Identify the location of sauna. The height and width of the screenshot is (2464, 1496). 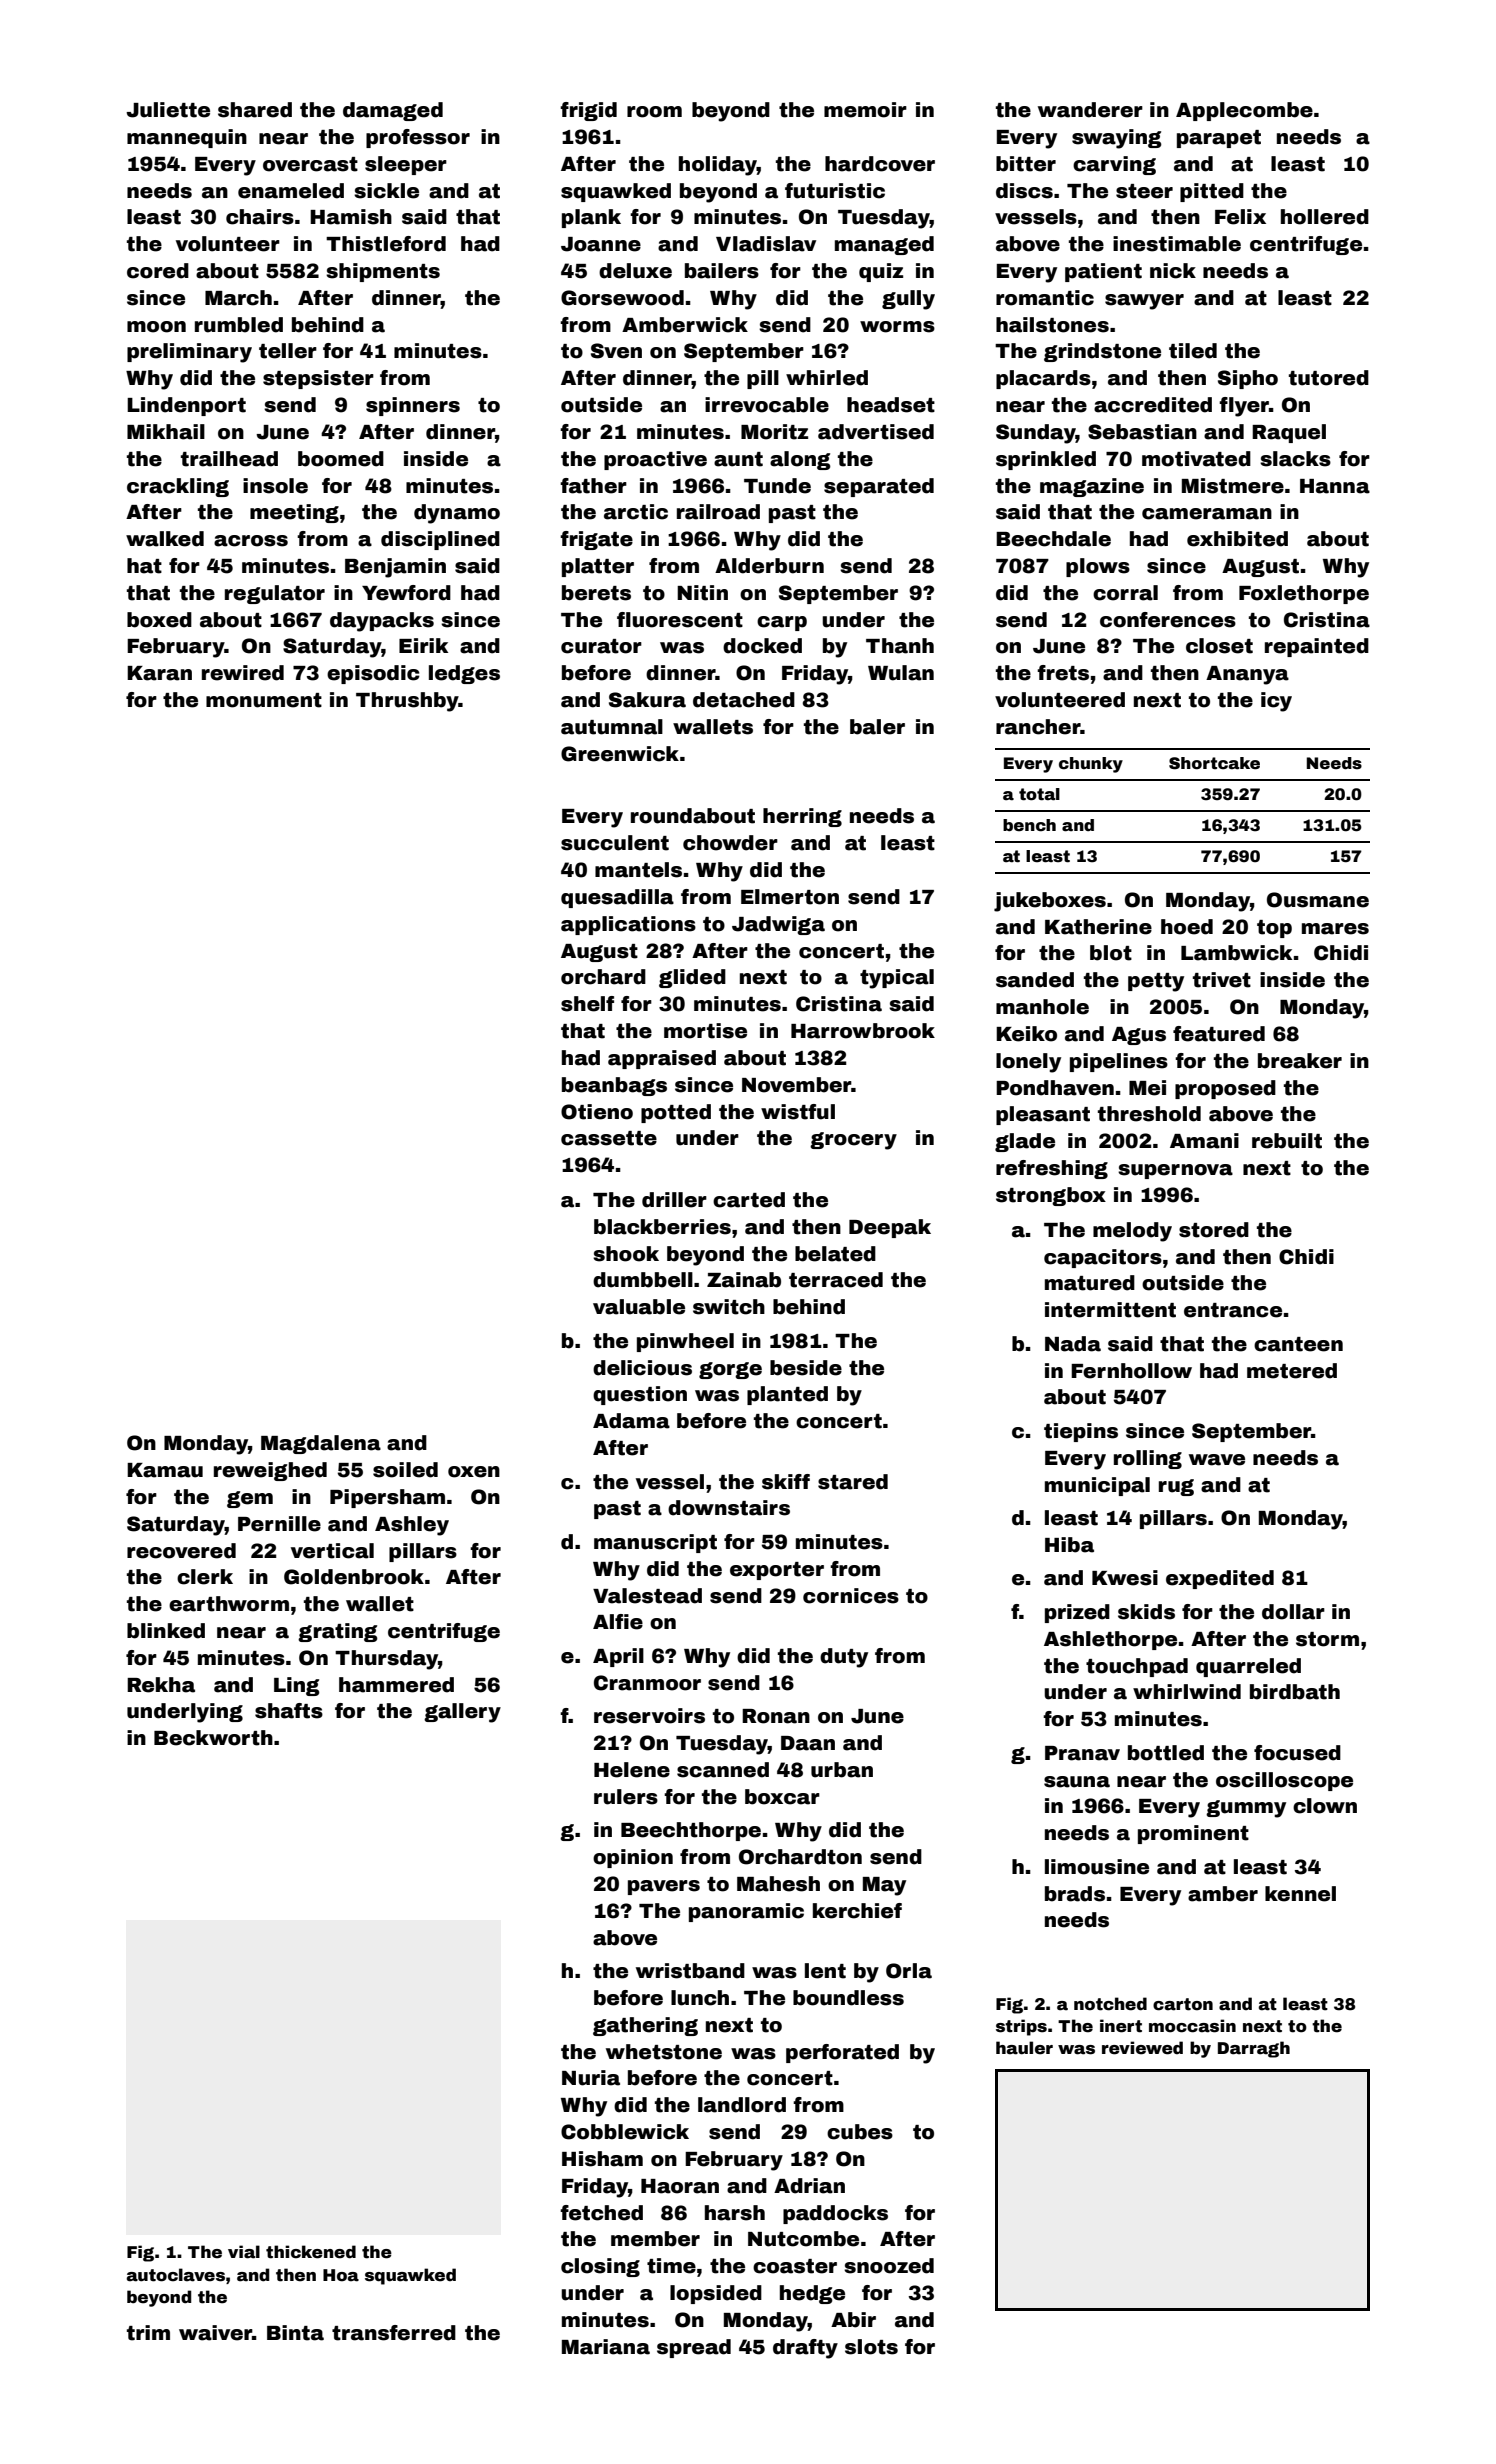
(1077, 1782).
